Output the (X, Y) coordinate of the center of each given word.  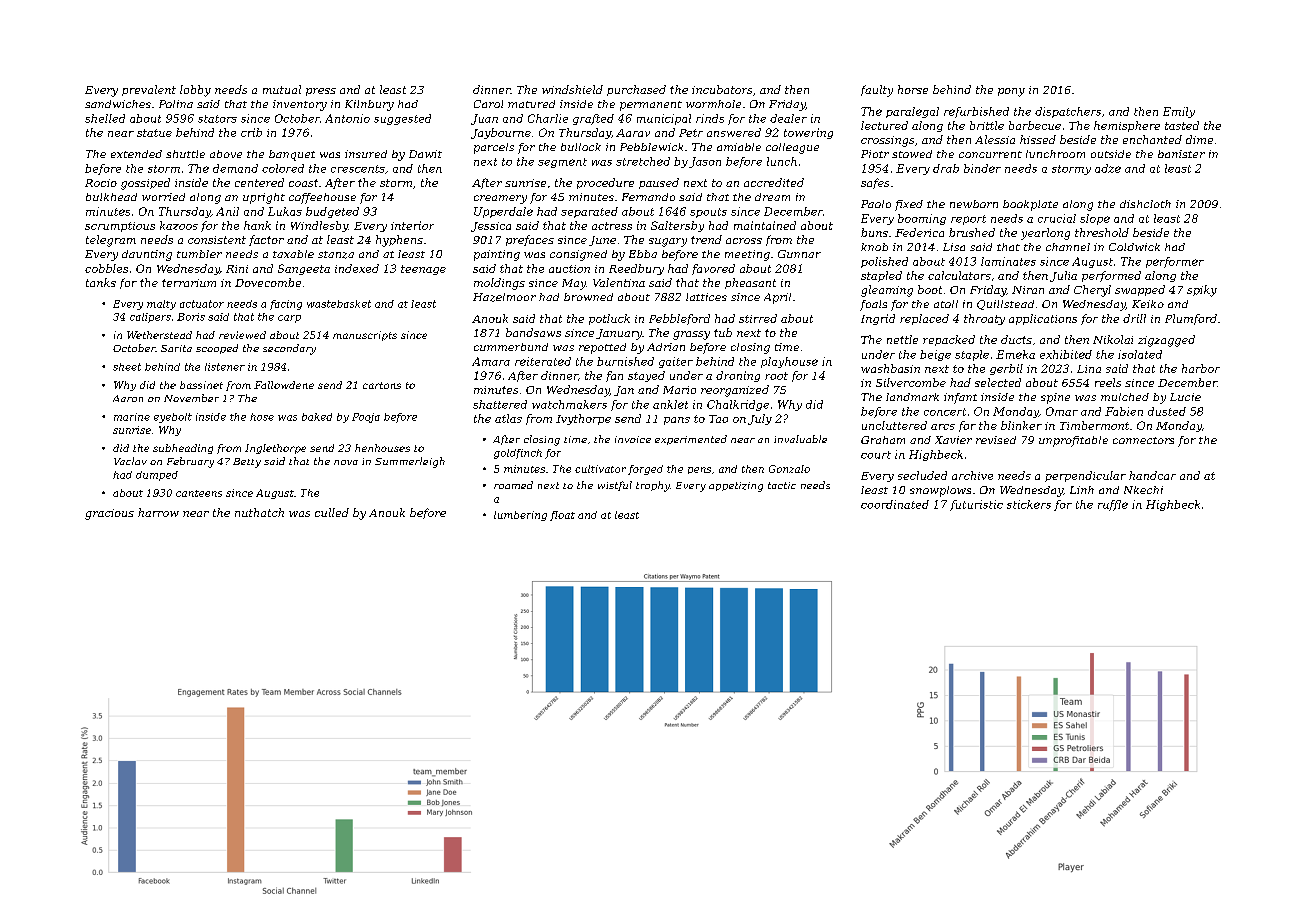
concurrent (990, 154)
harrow (158, 512)
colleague (792, 148)
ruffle (1113, 505)
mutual (282, 89)
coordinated (895, 504)
